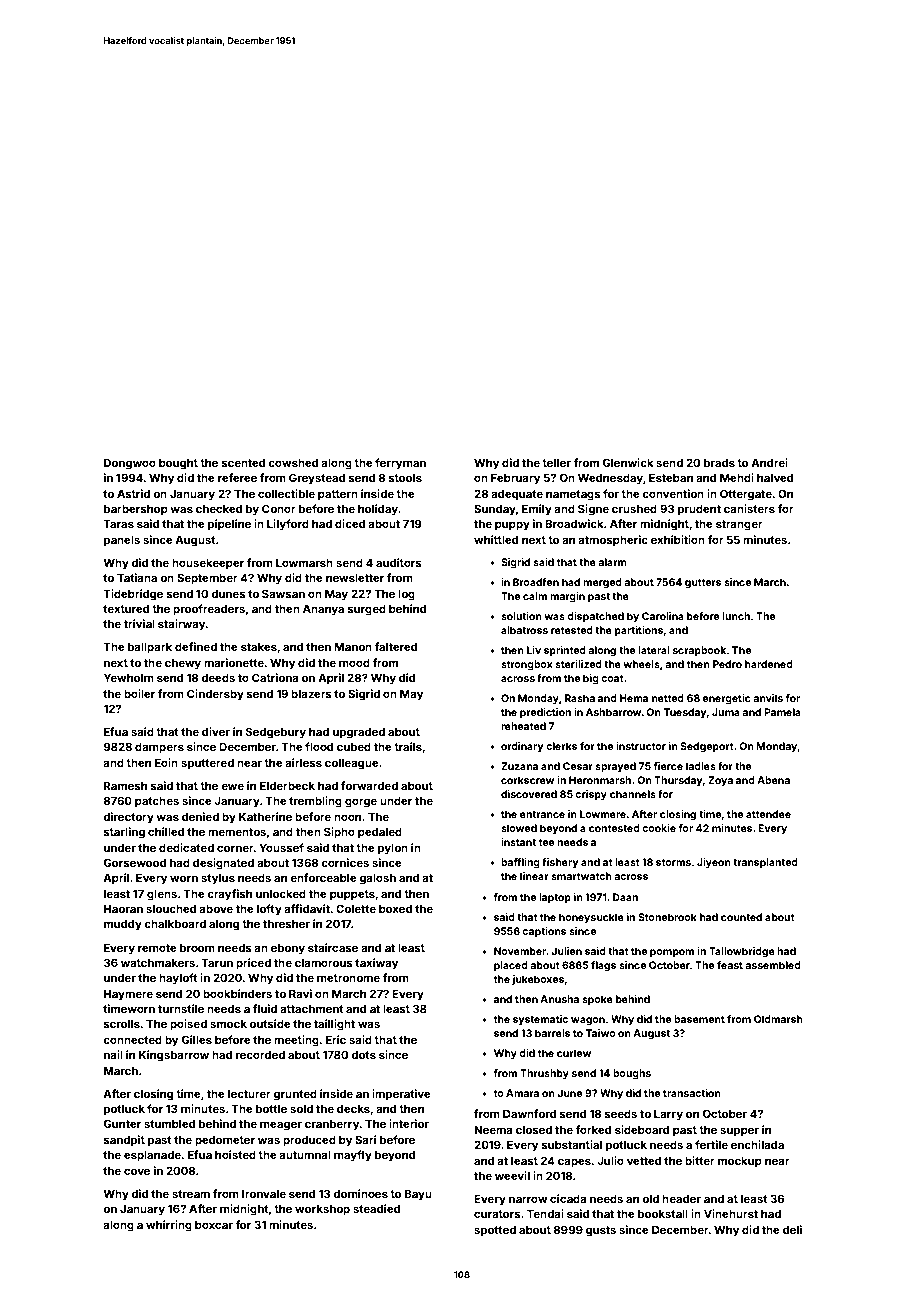  What do you see at coordinates (496, 539) in the page?
I see `whittled` at bounding box center [496, 539].
